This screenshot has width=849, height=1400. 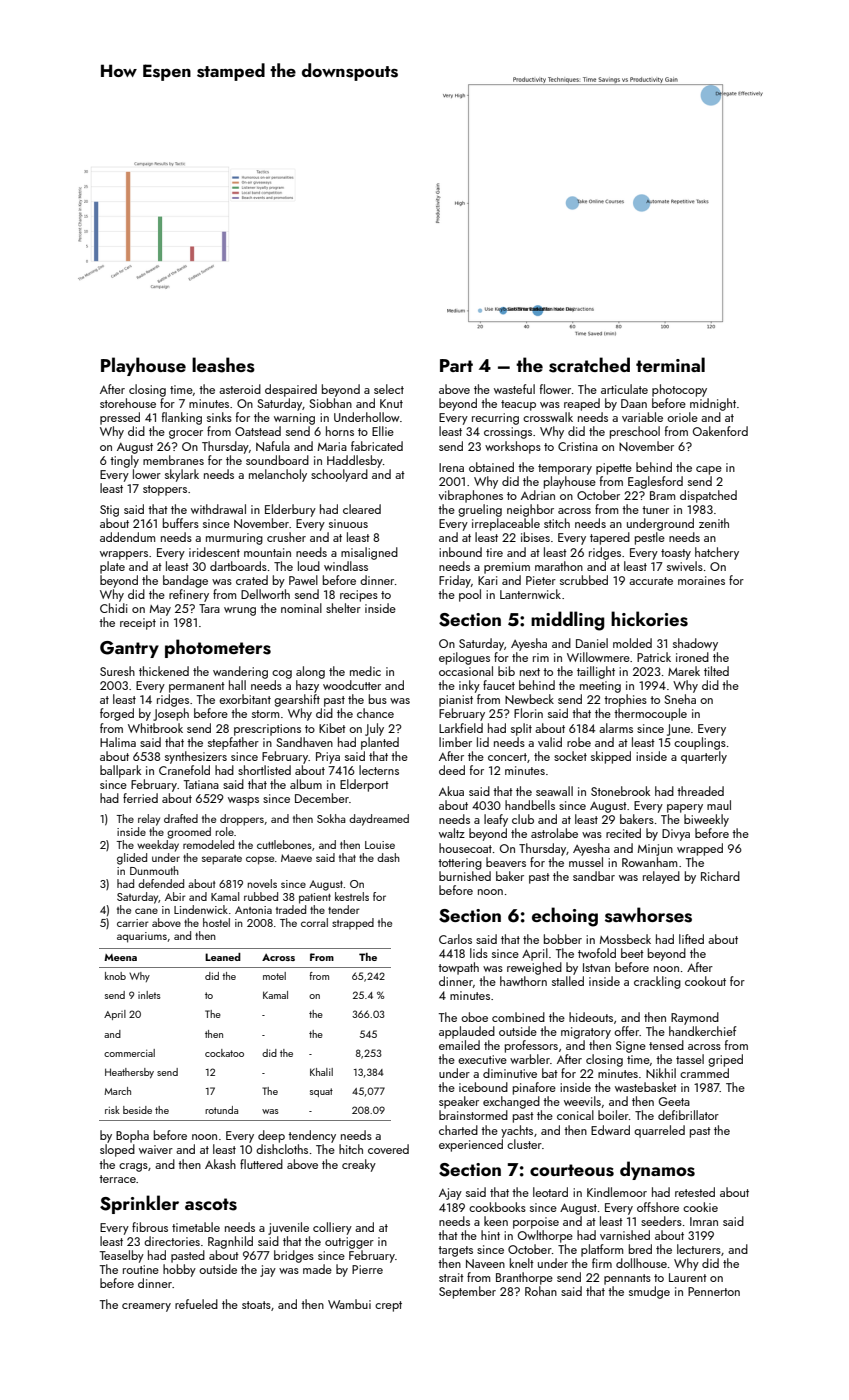 I want to click on hatchery, so click(x=717, y=553).
